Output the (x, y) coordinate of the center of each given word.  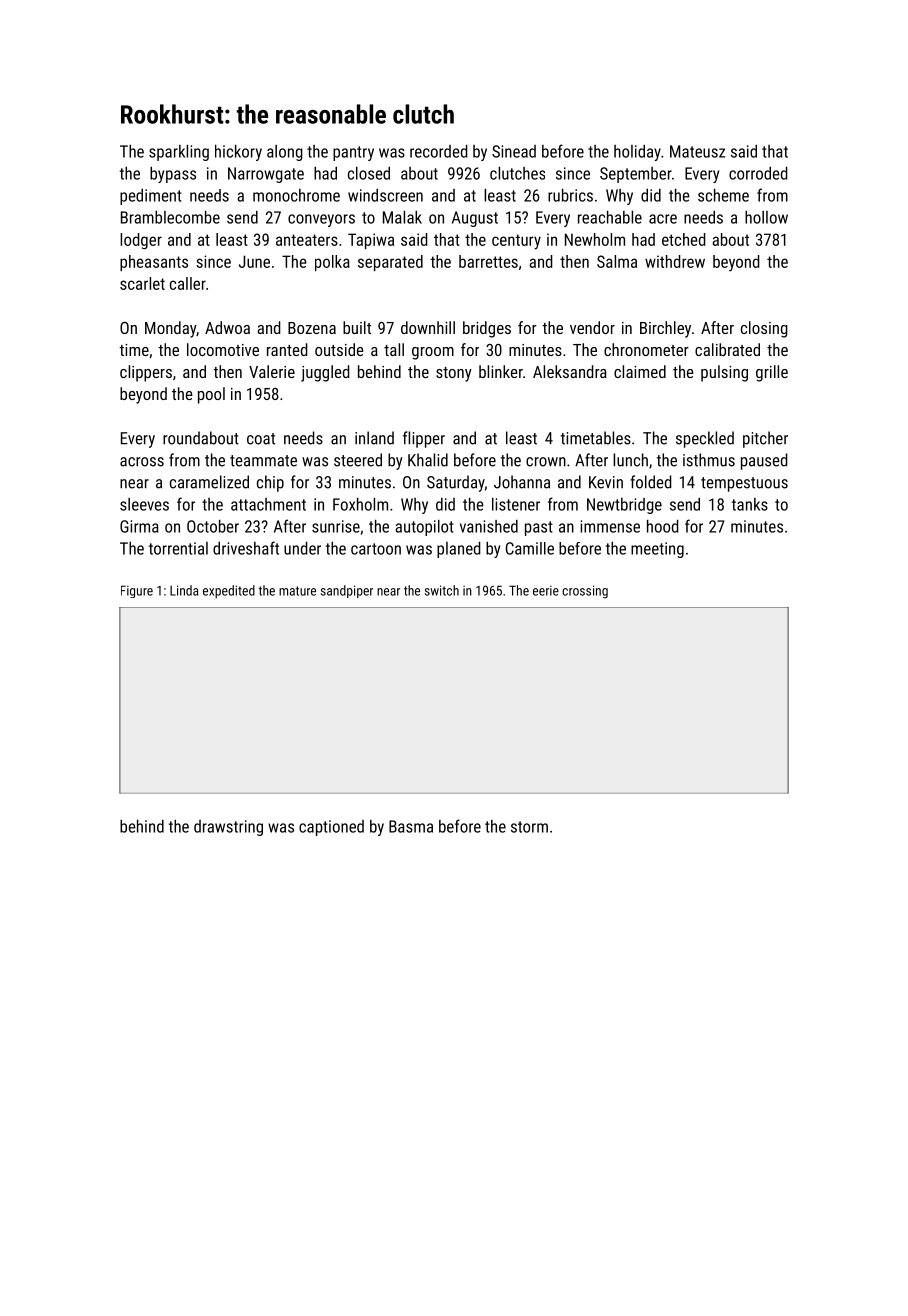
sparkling (179, 153)
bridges (487, 329)
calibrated (727, 349)
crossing (585, 592)
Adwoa (227, 327)
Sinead (514, 151)
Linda (184, 590)
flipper (424, 439)
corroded (758, 173)
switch (442, 590)
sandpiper (347, 591)
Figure (137, 591)
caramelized (209, 482)
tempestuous (744, 484)
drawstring (228, 828)
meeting (657, 550)
